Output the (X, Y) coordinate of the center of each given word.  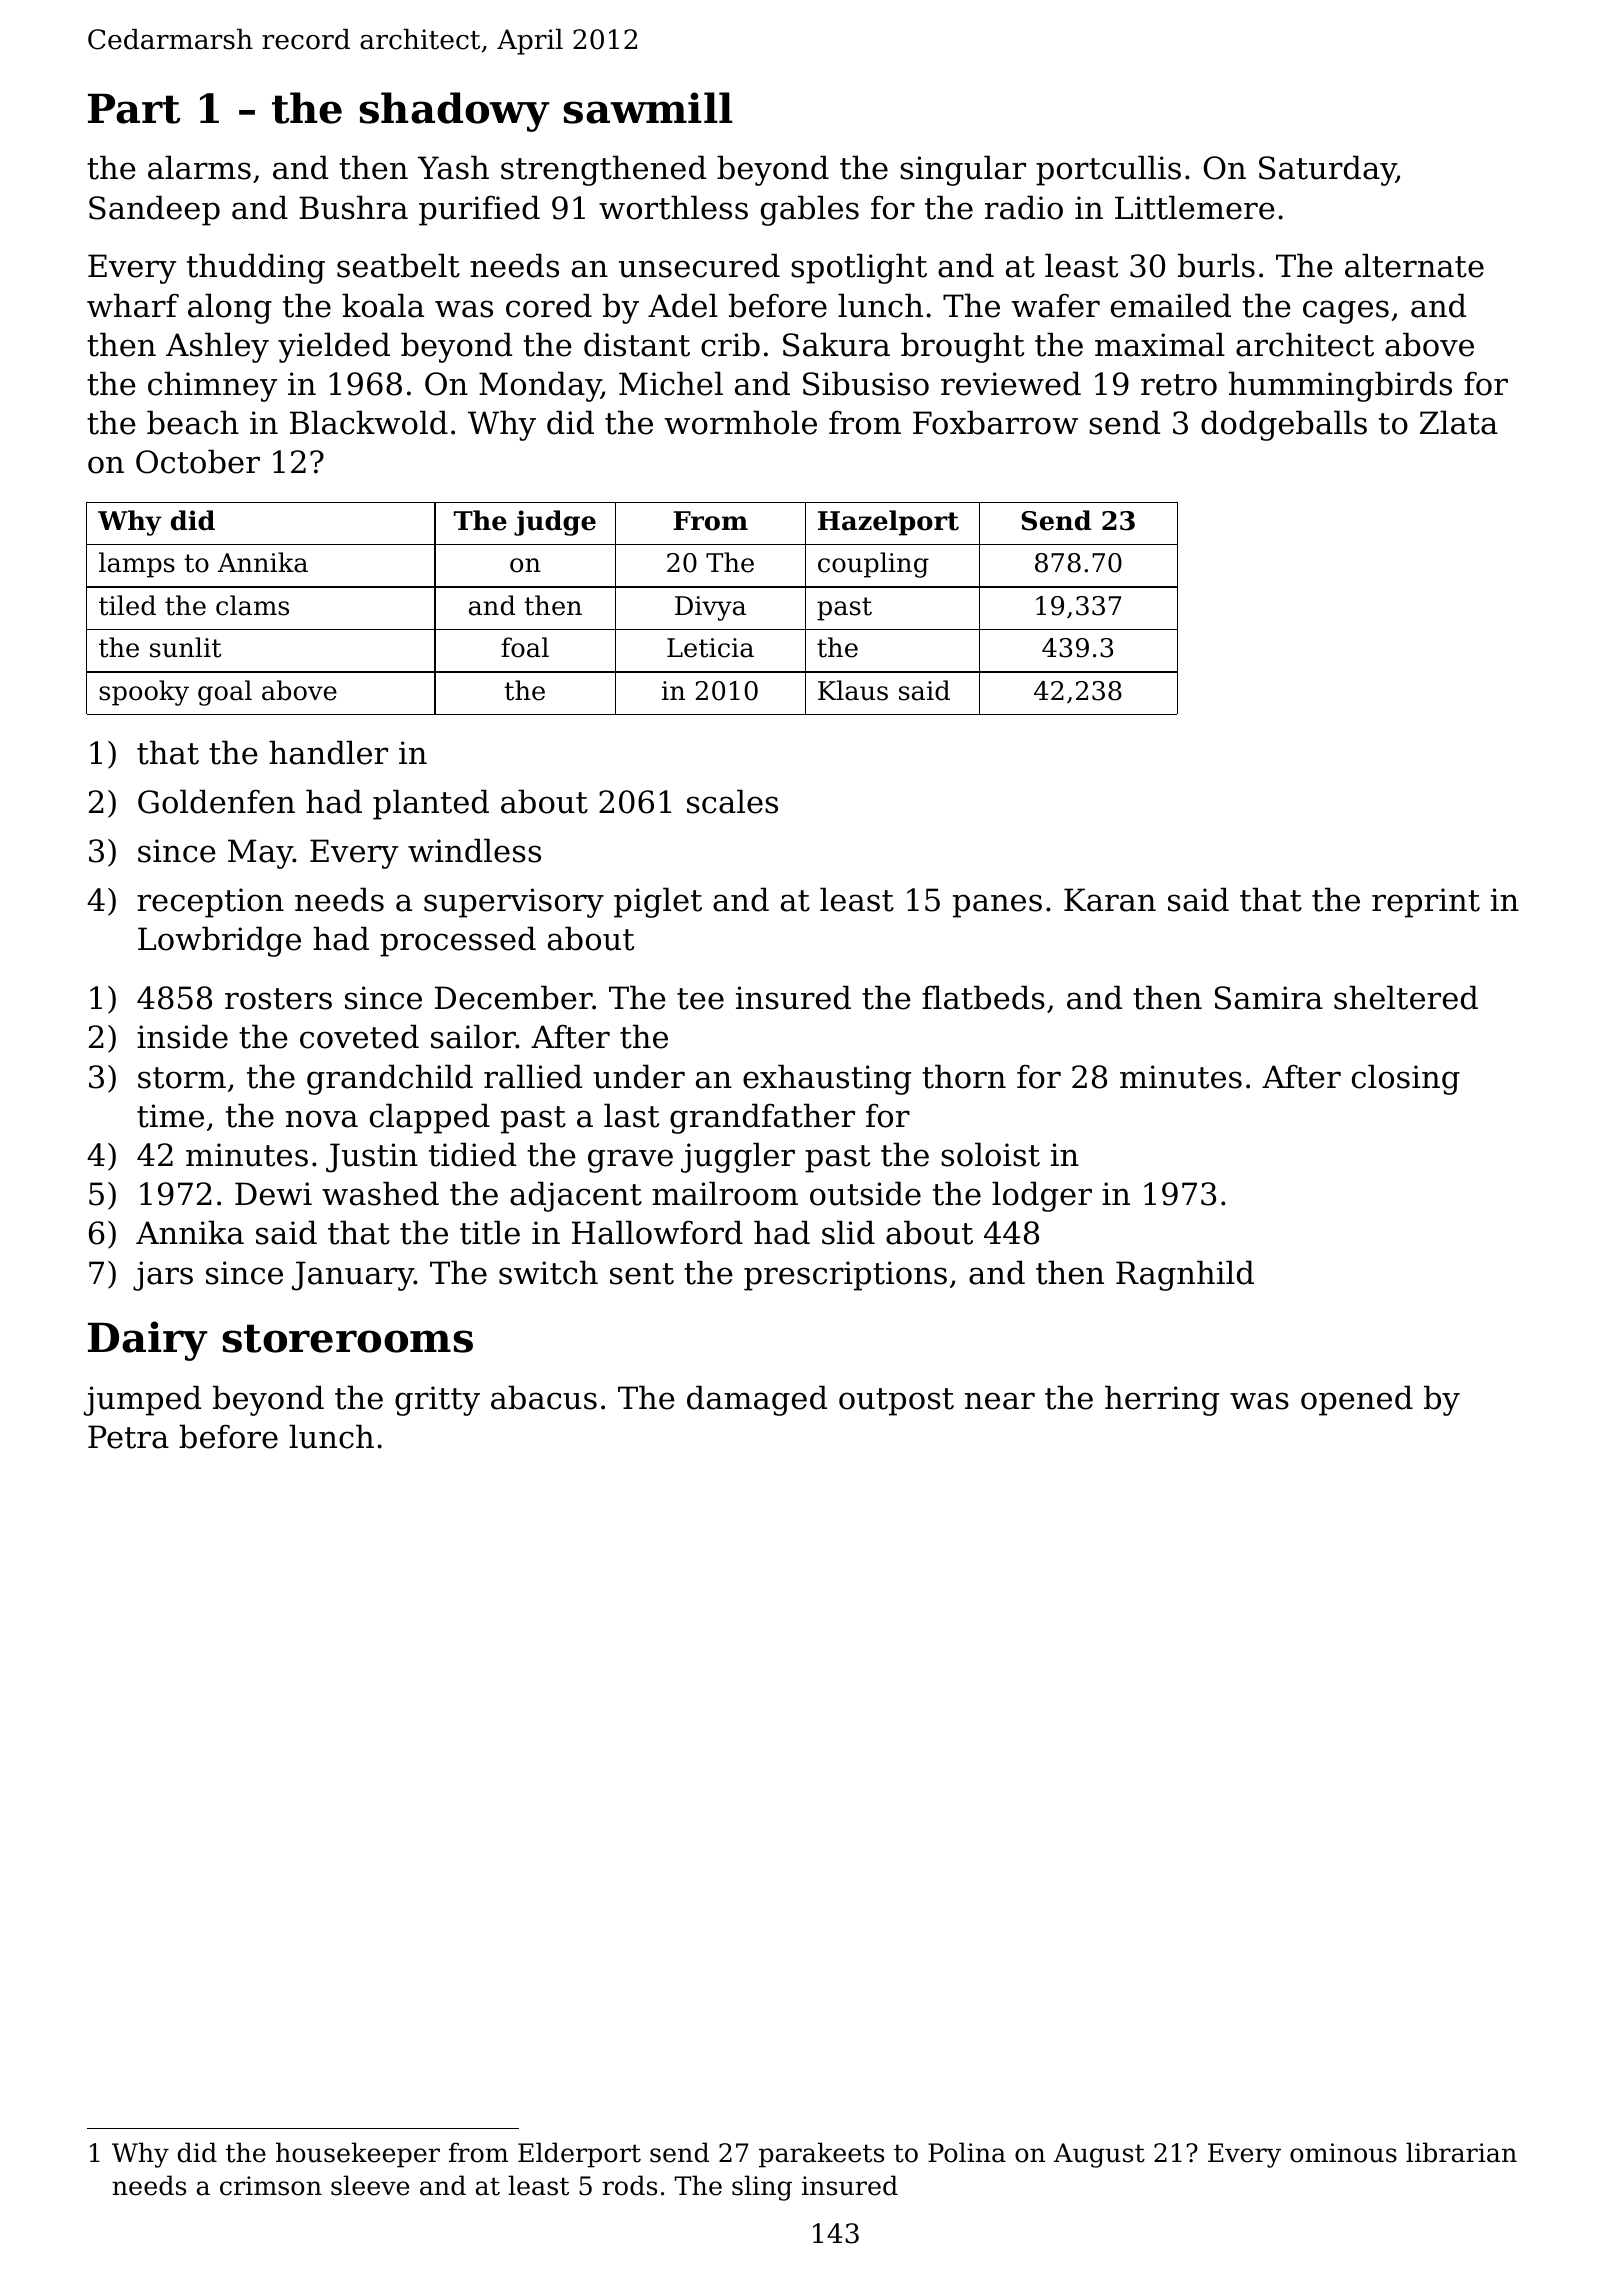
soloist (990, 1154)
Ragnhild (1185, 1275)
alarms (199, 167)
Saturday (1327, 170)
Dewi (273, 1194)
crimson (271, 2186)
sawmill (648, 108)
